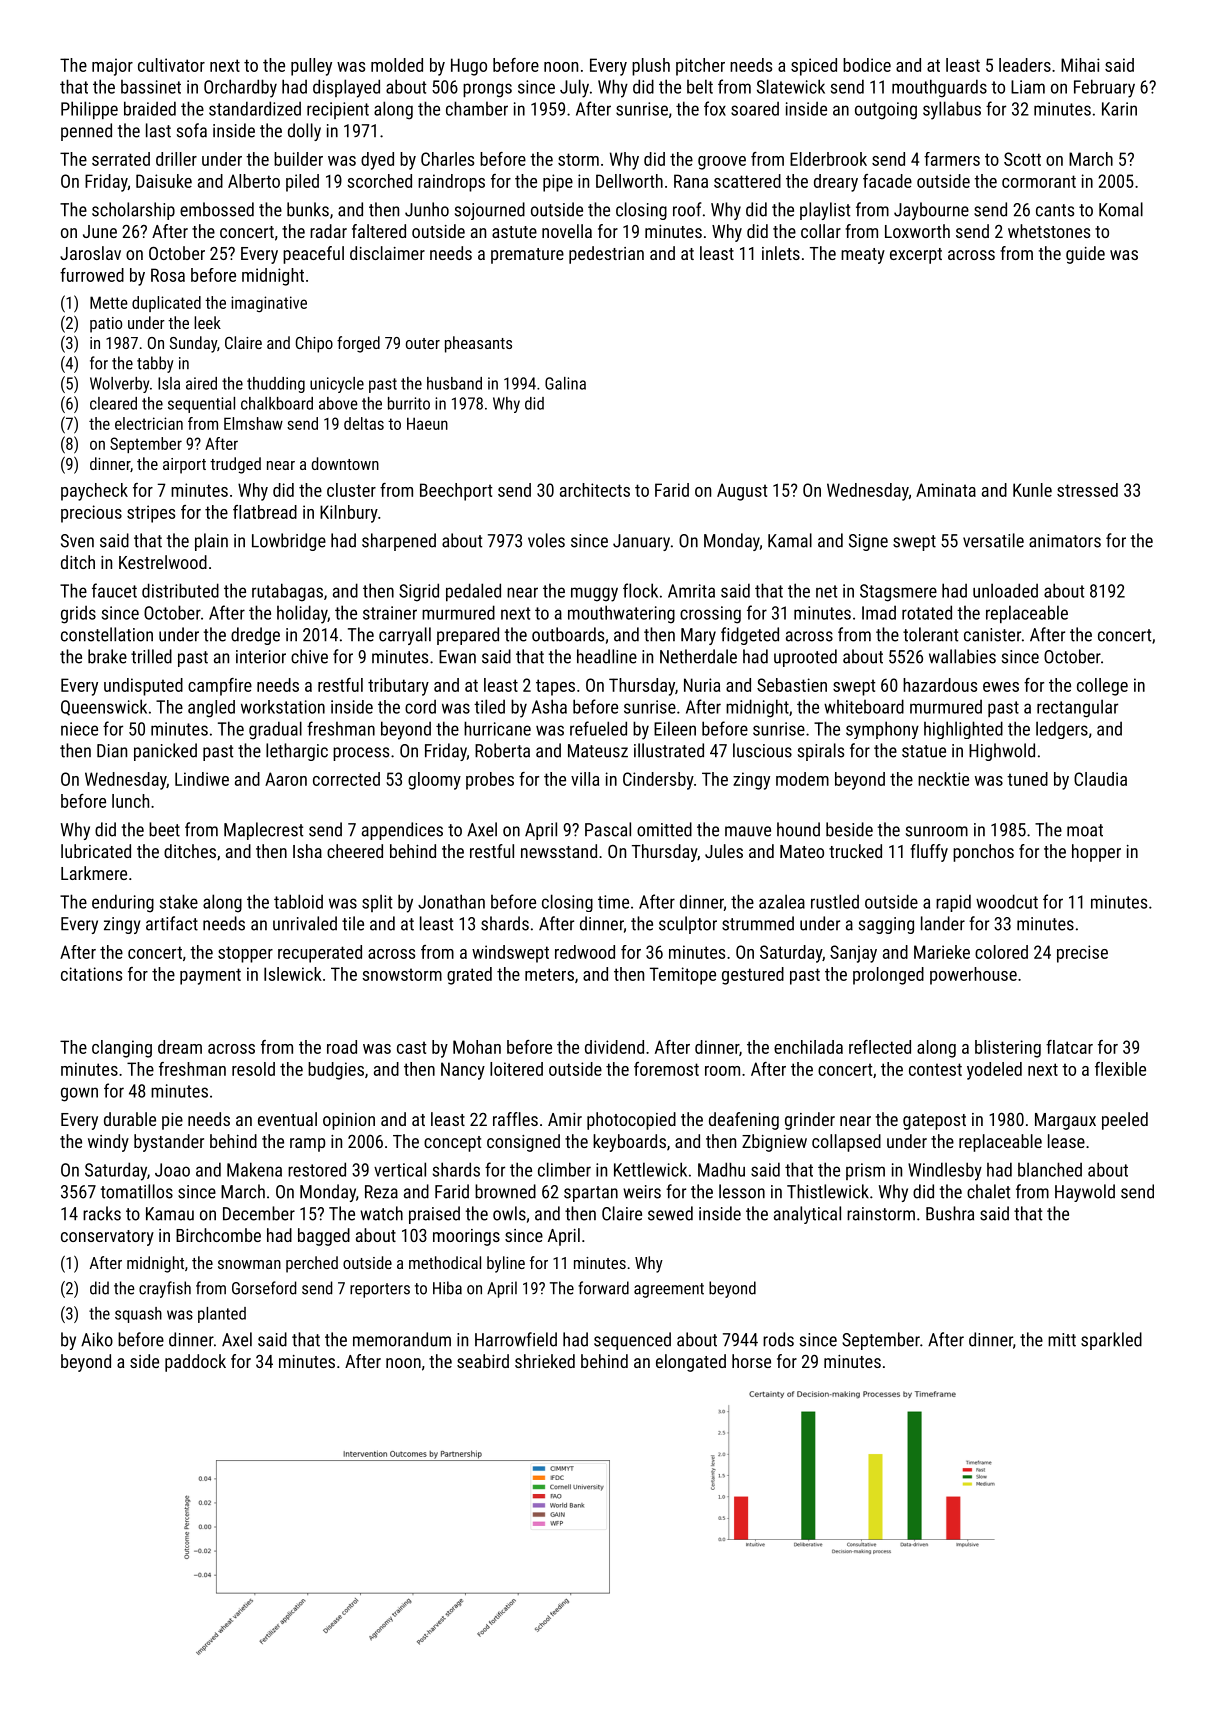 The width and height of the screenshot is (1217, 1721). I want to click on flexible, so click(1120, 1069).
